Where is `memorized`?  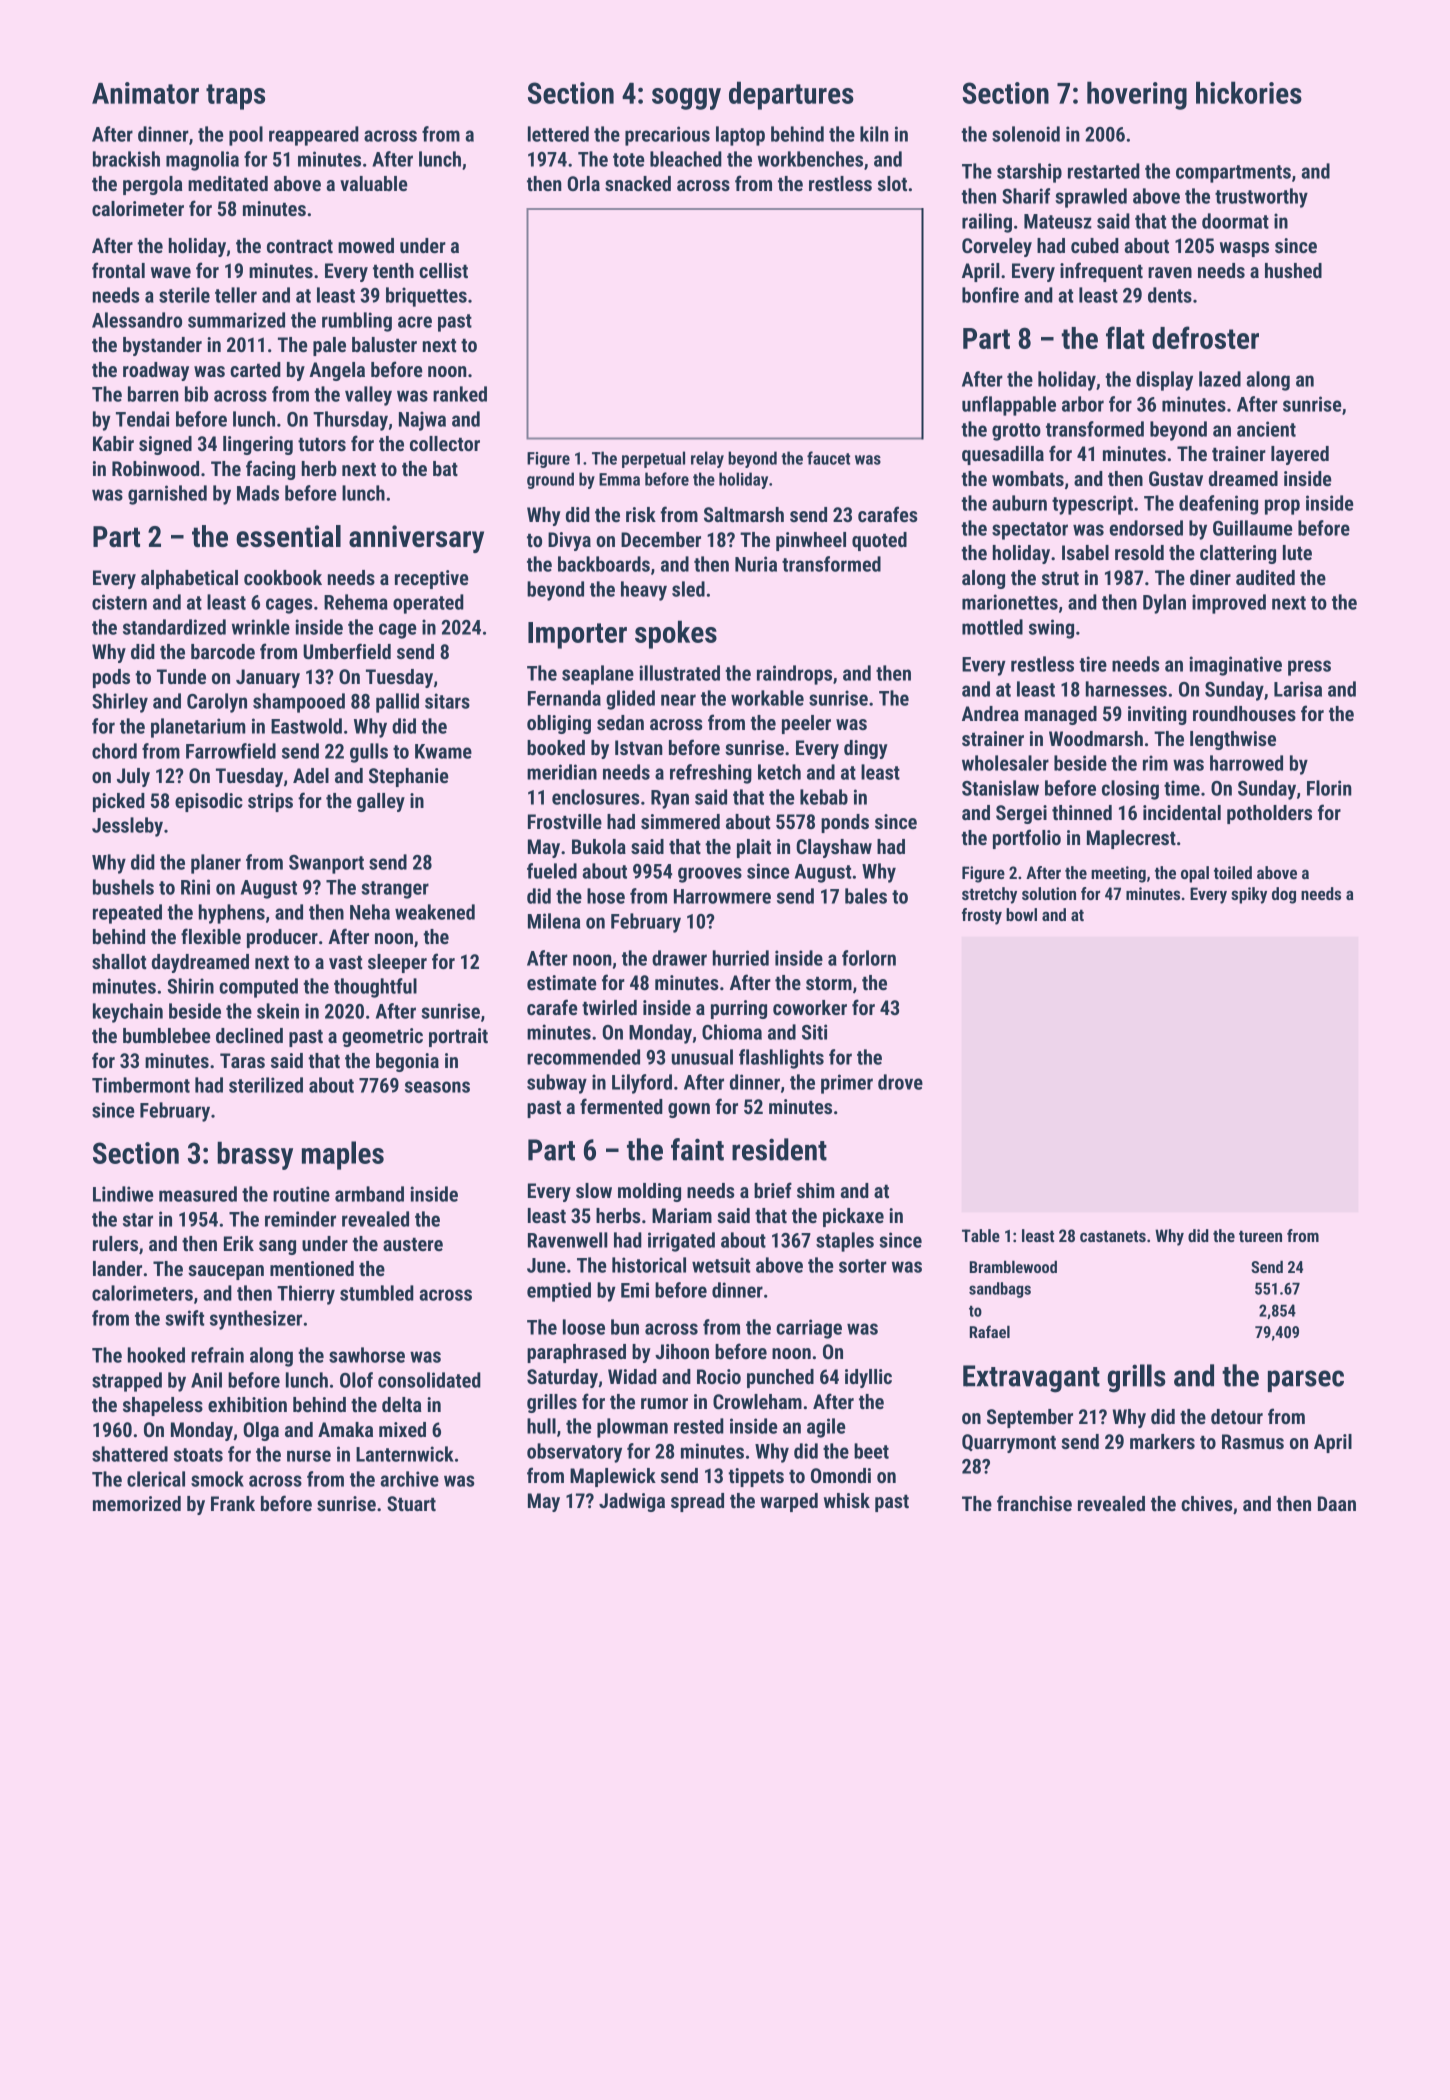
memorized is located at coordinates (137, 1503).
